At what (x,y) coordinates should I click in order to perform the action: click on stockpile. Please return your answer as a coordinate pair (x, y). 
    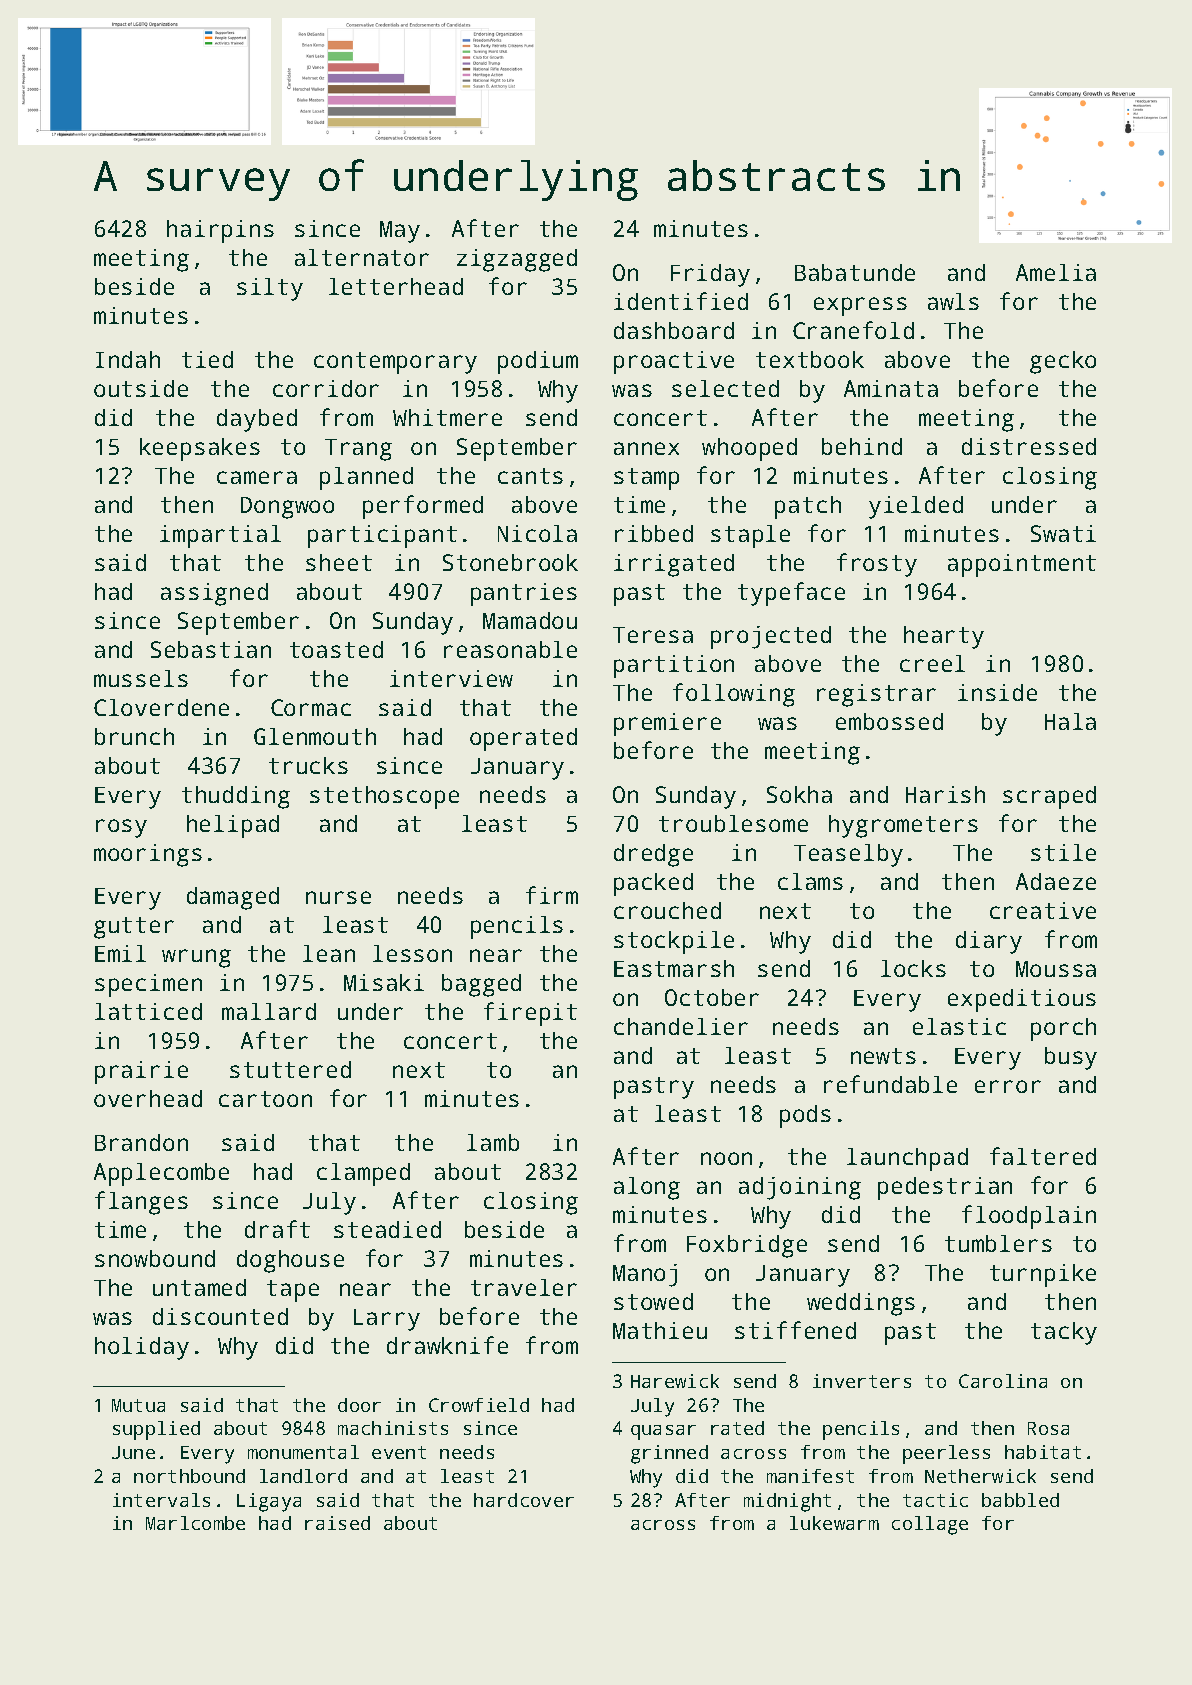
    Looking at the image, I should click on (674, 942).
